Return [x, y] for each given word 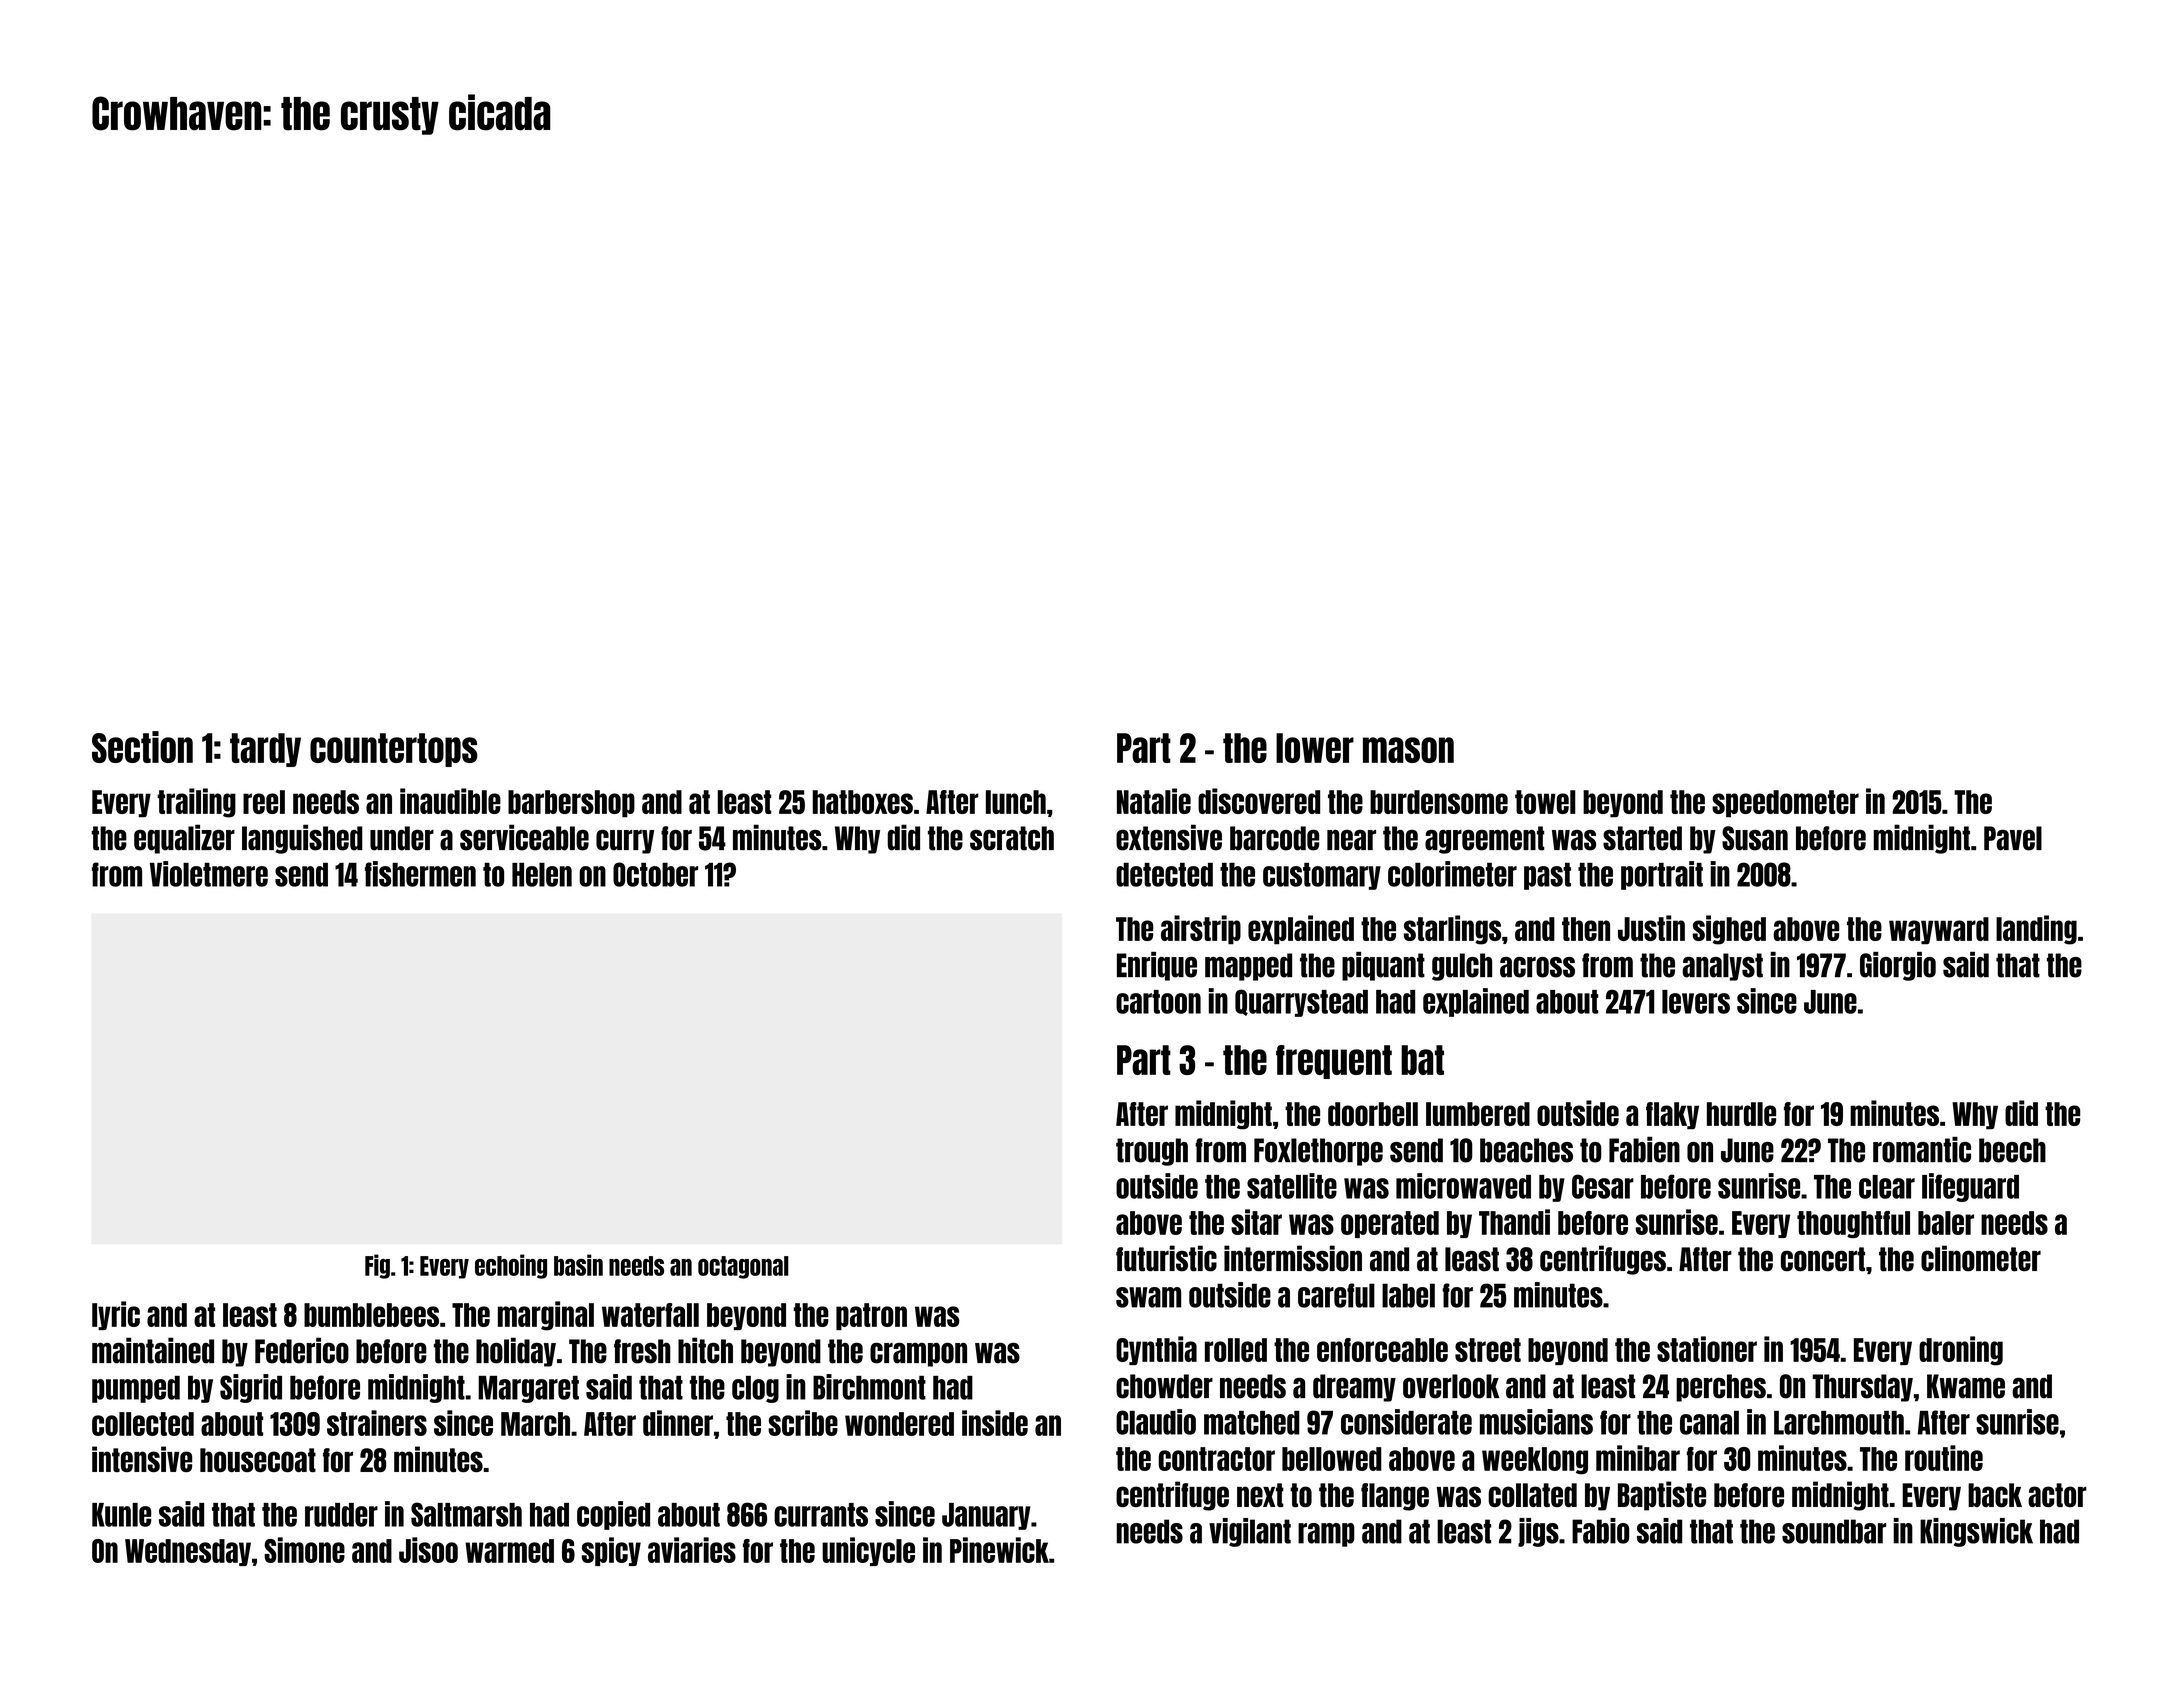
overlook [1451, 1386]
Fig [377, 1266]
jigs [1538, 1532]
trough [1152, 1152]
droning [1961, 1351]
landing [2036, 930]
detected [1164, 875]
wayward [1939, 931]
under [402, 838]
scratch [1012, 838]
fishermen [420, 874]
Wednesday [188, 1552]
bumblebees [371, 1315]
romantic [1922, 1150]
